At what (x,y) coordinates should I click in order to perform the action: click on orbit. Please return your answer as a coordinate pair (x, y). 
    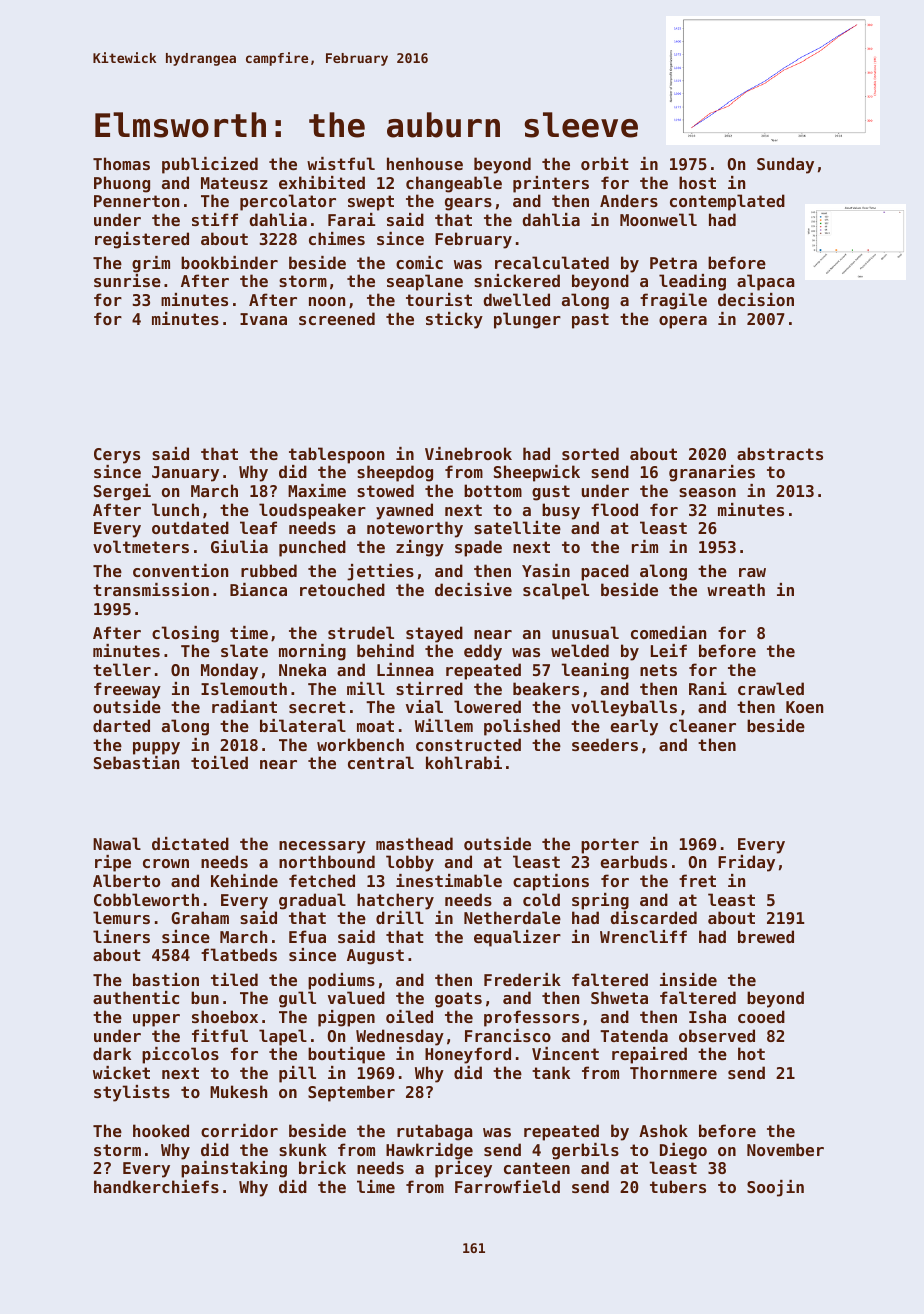
    Looking at the image, I should click on (605, 163).
